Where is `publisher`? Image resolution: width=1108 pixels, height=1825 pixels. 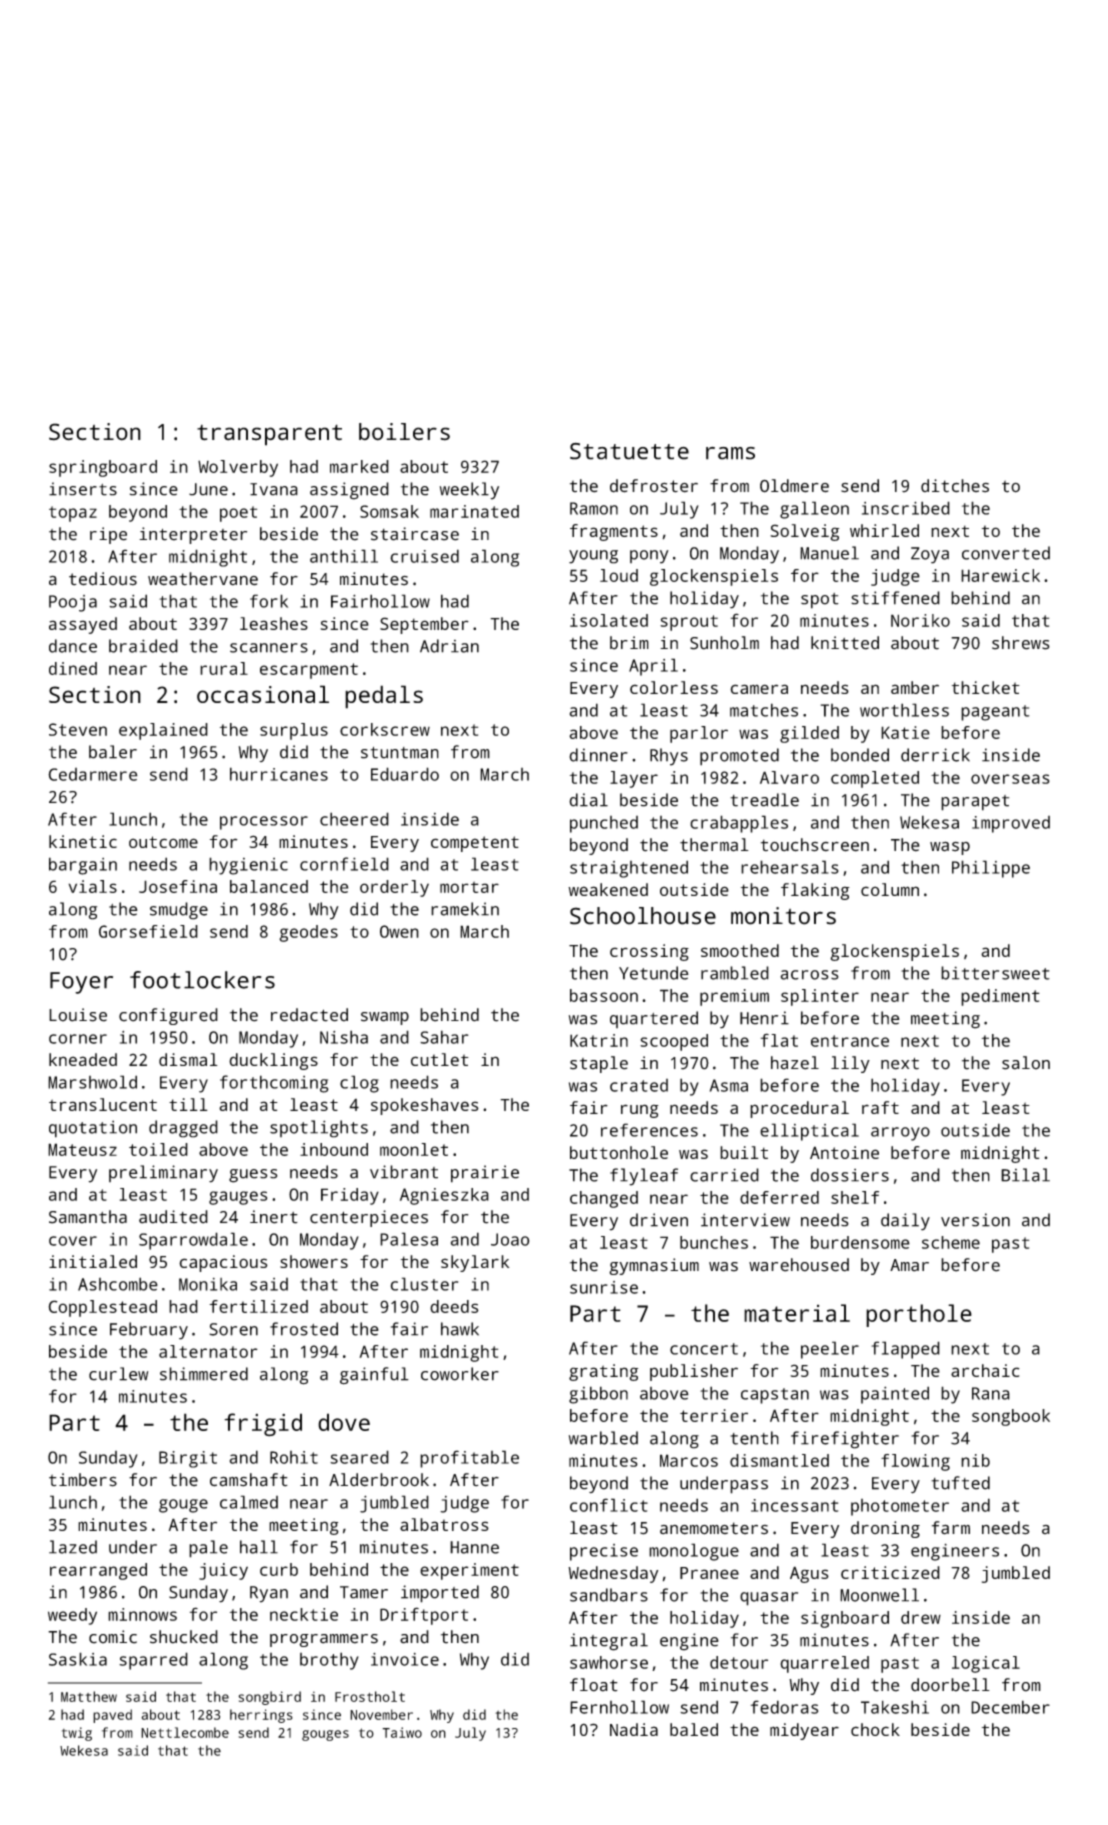
publisher is located at coordinates (694, 1372).
